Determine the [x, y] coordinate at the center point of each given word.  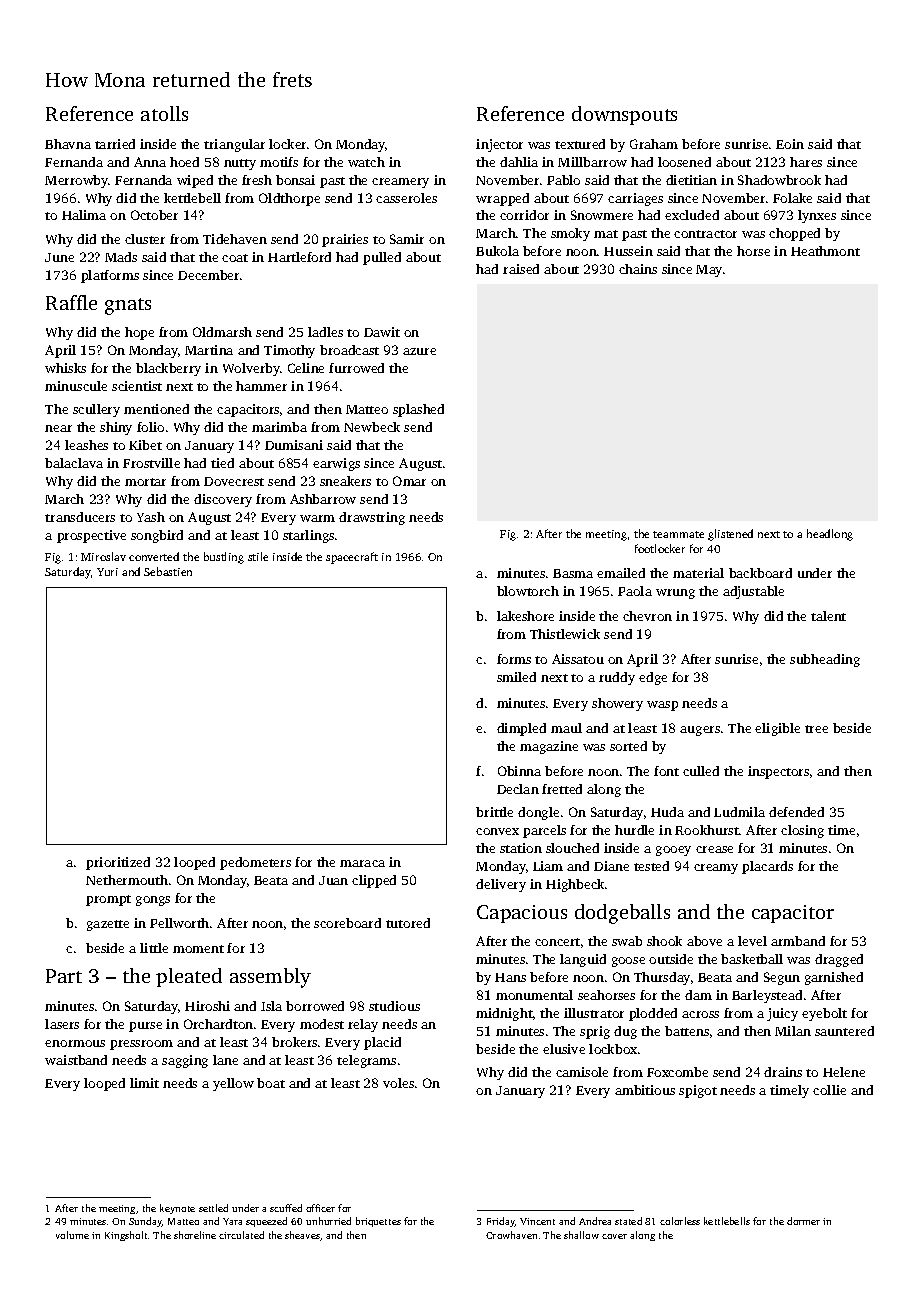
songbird [157, 536]
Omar [409, 481]
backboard [760, 573]
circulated [241, 1235]
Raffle [71, 302]
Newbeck [372, 427]
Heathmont [825, 251]
